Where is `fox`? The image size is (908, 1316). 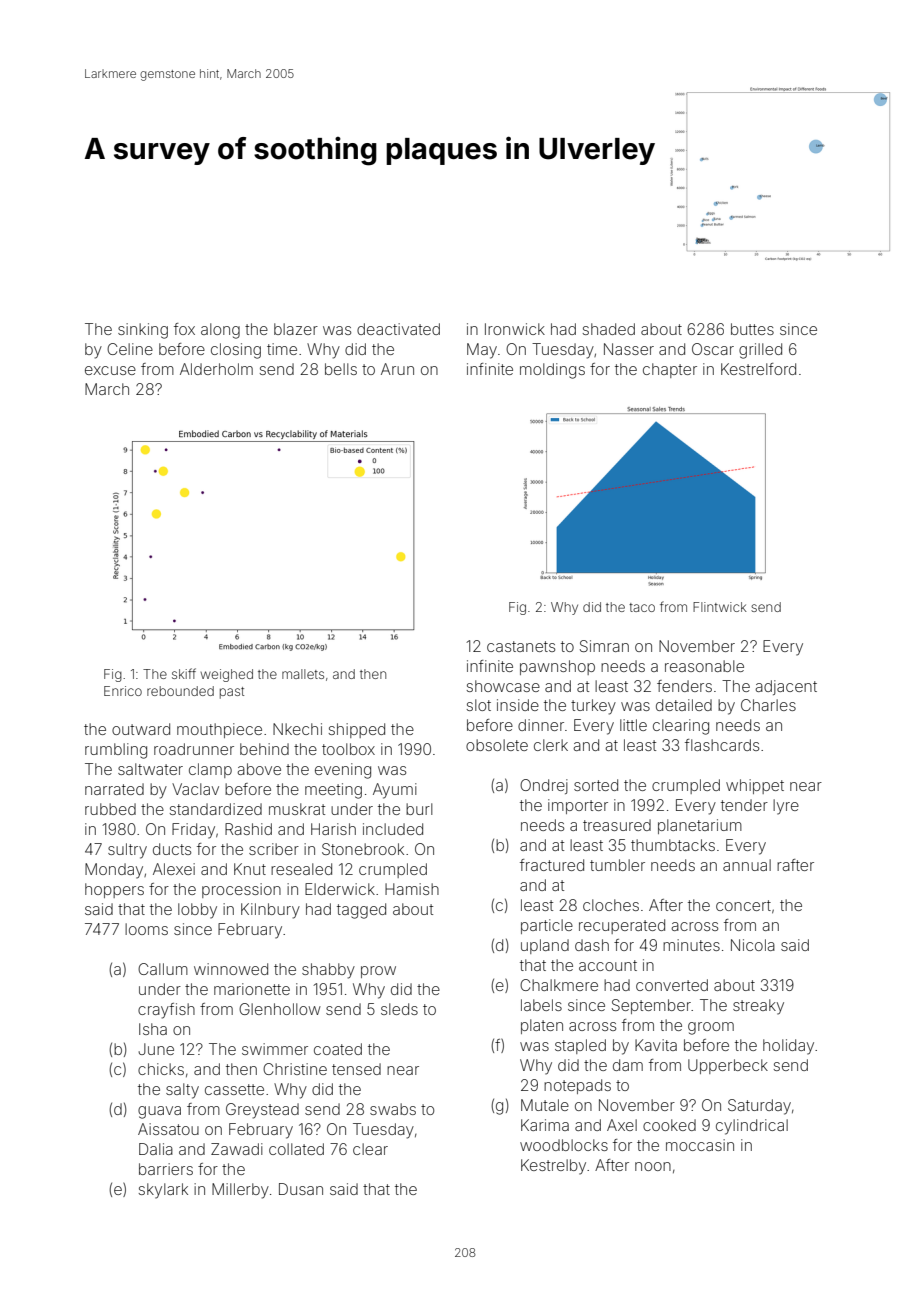
fox is located at coordinates (184, 329).
